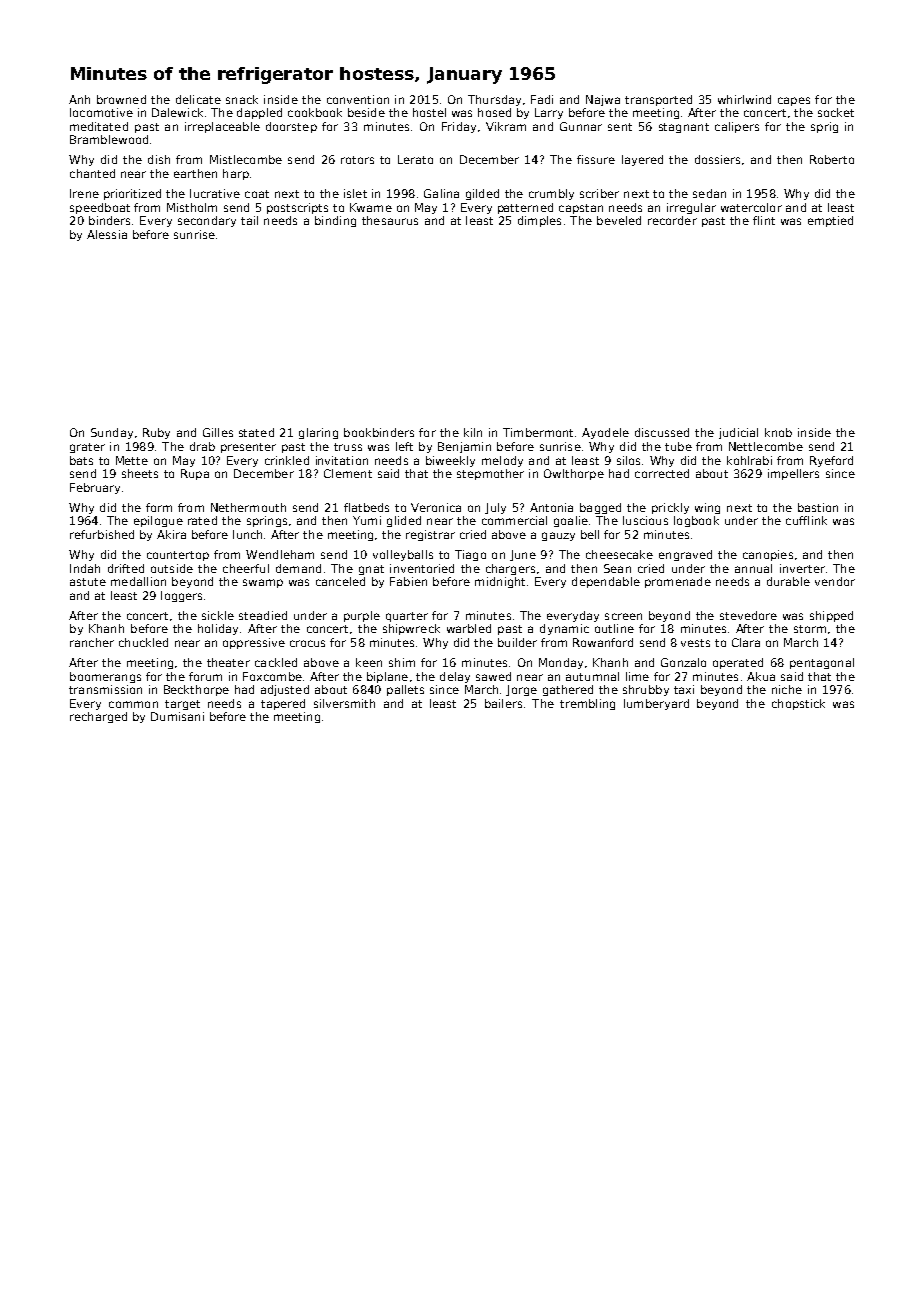  I want to click on Ruby, so click(156, 433).
